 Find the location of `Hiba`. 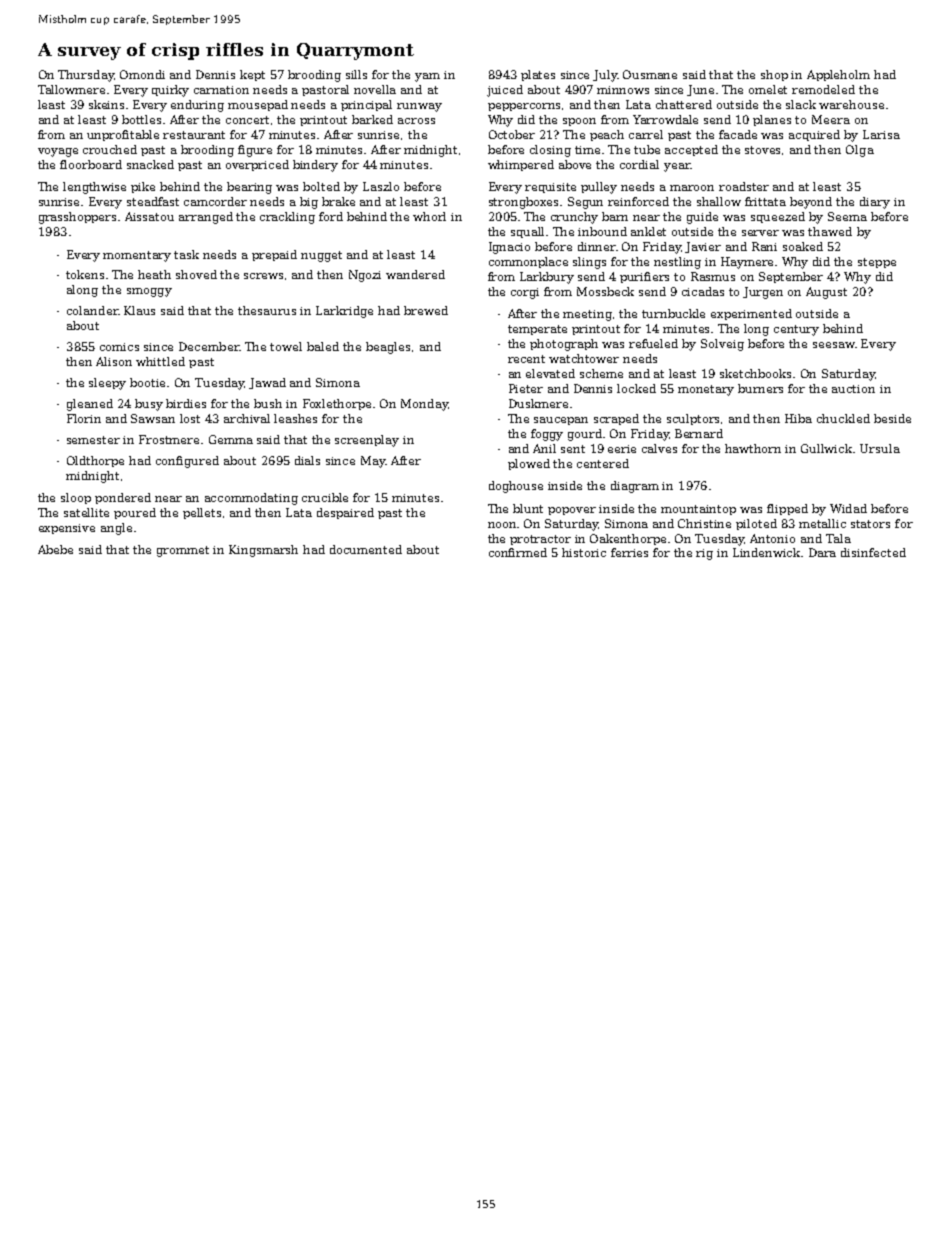

Hiba is located at coordinates (798, 418).
